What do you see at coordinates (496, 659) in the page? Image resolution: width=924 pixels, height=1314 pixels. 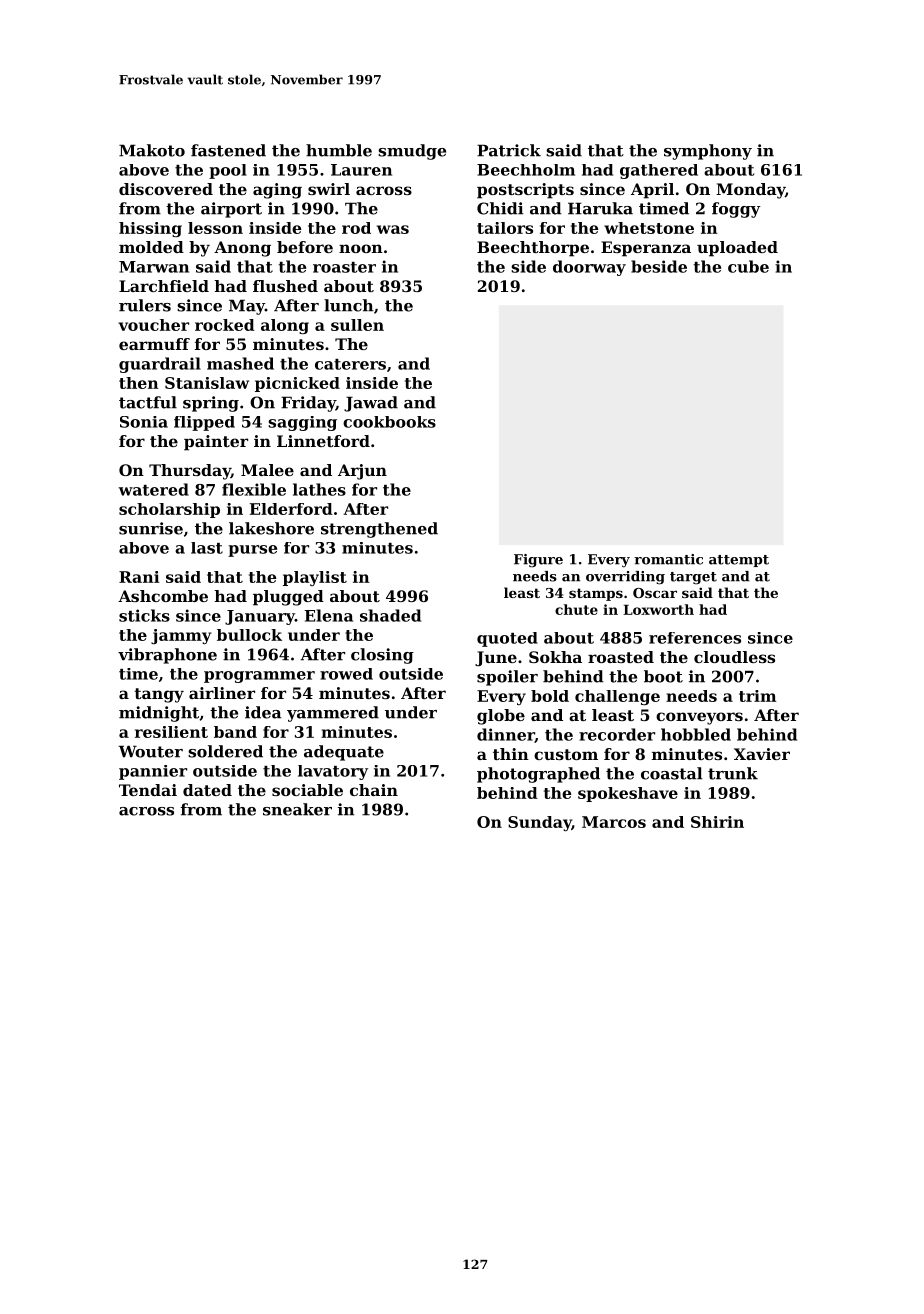 I see `June` at bounding box center [496, 659].
